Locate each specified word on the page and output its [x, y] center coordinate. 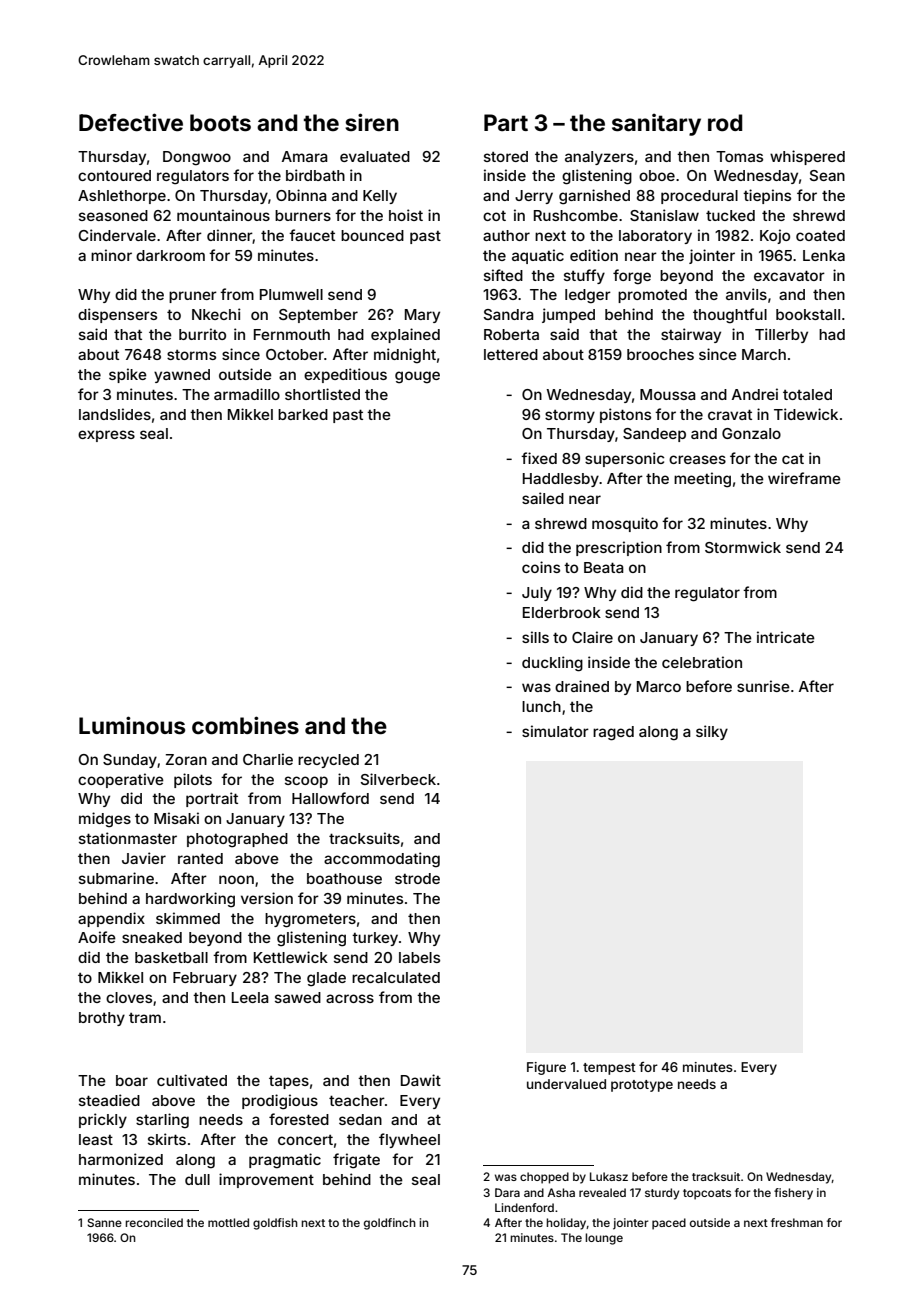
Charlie [268, 759]
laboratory [655, 237]
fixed [539, 458]
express [106, 436]
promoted [652, 296]
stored [506, 156]
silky [712, 732]
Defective [131, 122]
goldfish [275, 1224]
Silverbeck [398, 779]
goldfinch [390, 1224]
